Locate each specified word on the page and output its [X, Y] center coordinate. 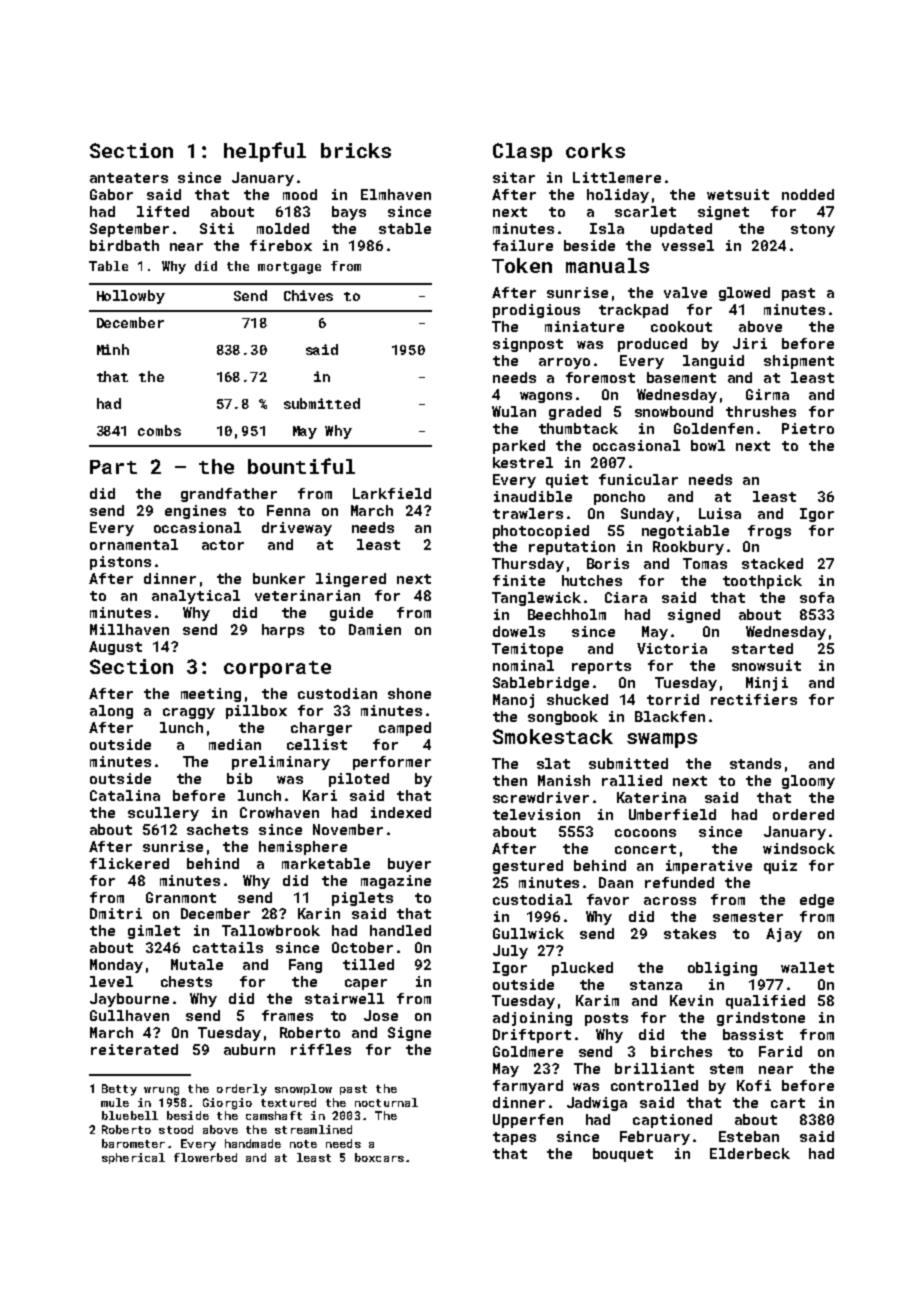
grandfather [229, 495]
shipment [799, 362]
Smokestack [553, 736]
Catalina [125, 795]
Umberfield [672, 814]
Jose [381, 1015]
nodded [808, 194]
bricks [356, 150]
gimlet [154, 932]
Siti [217, 228]
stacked [772, 563]
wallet [807, 967]
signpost [528, 345]
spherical [133, 1158]
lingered [351, 580]
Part [113, 467]
